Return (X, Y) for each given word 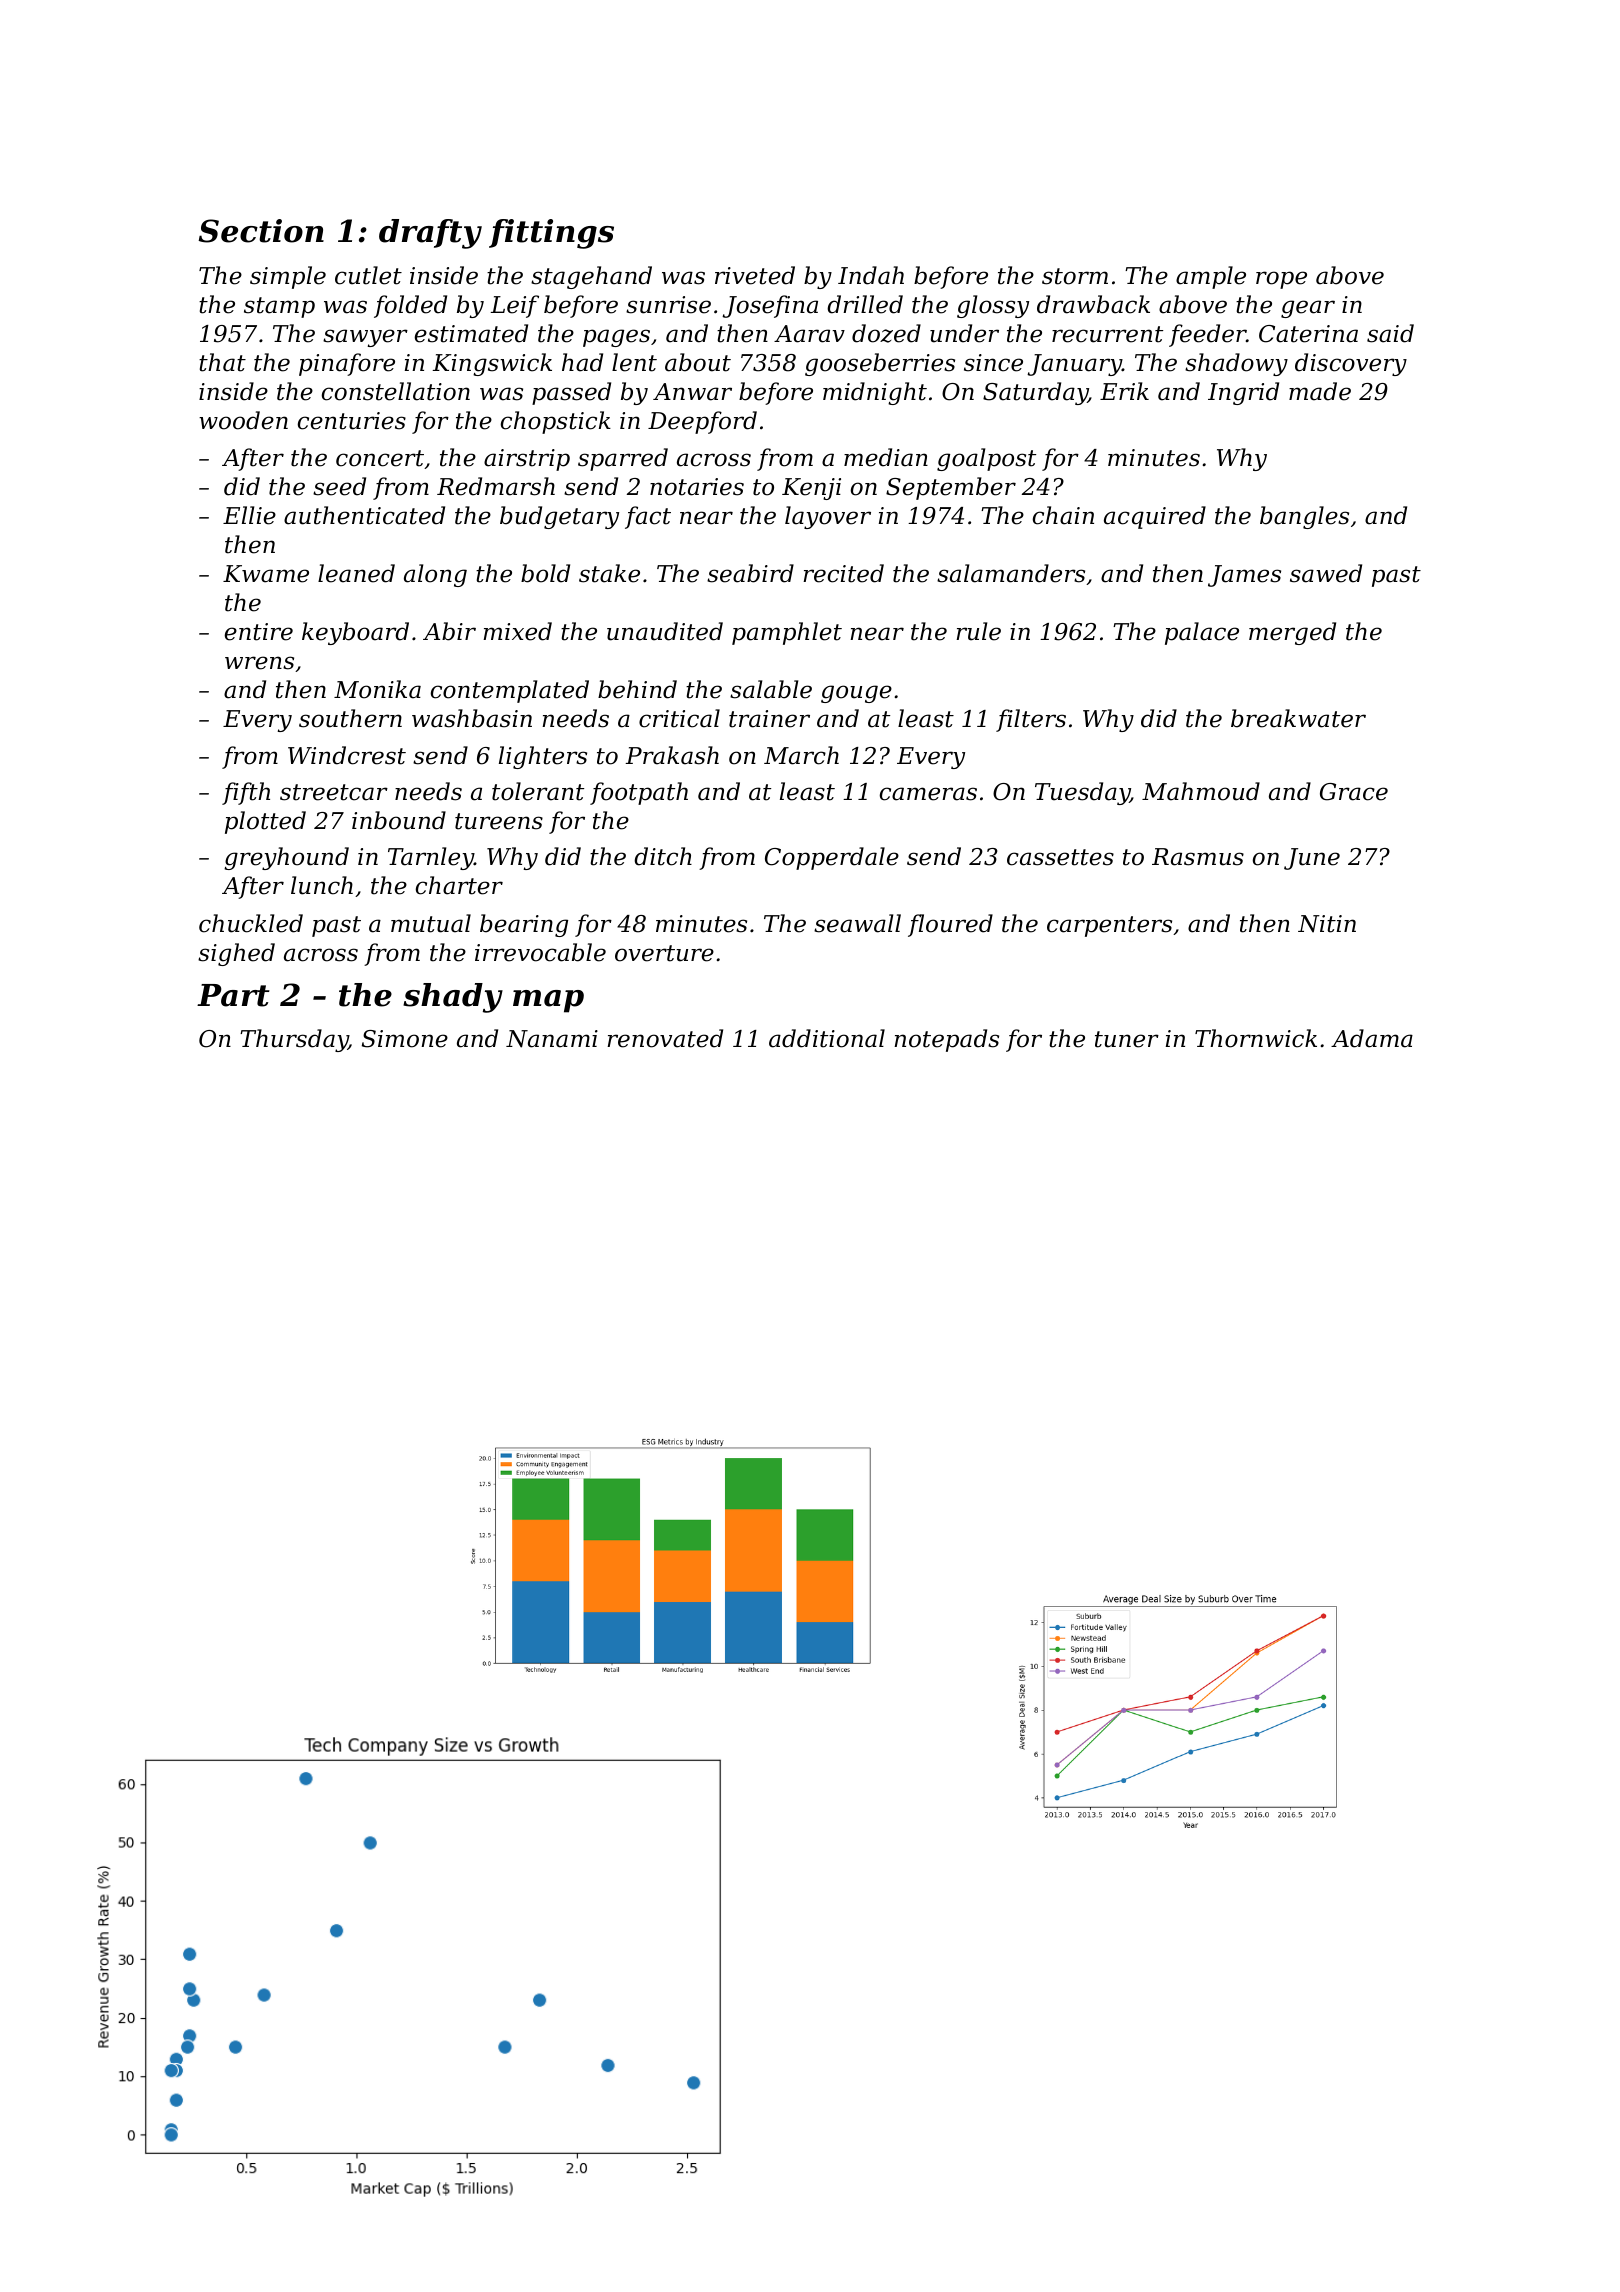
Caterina (1308, 334)
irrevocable (540, 952)
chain (1063, 515)
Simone (405, 1039)
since (993, 363)
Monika (377, 689)
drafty (430, 234)
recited (843, 573)
